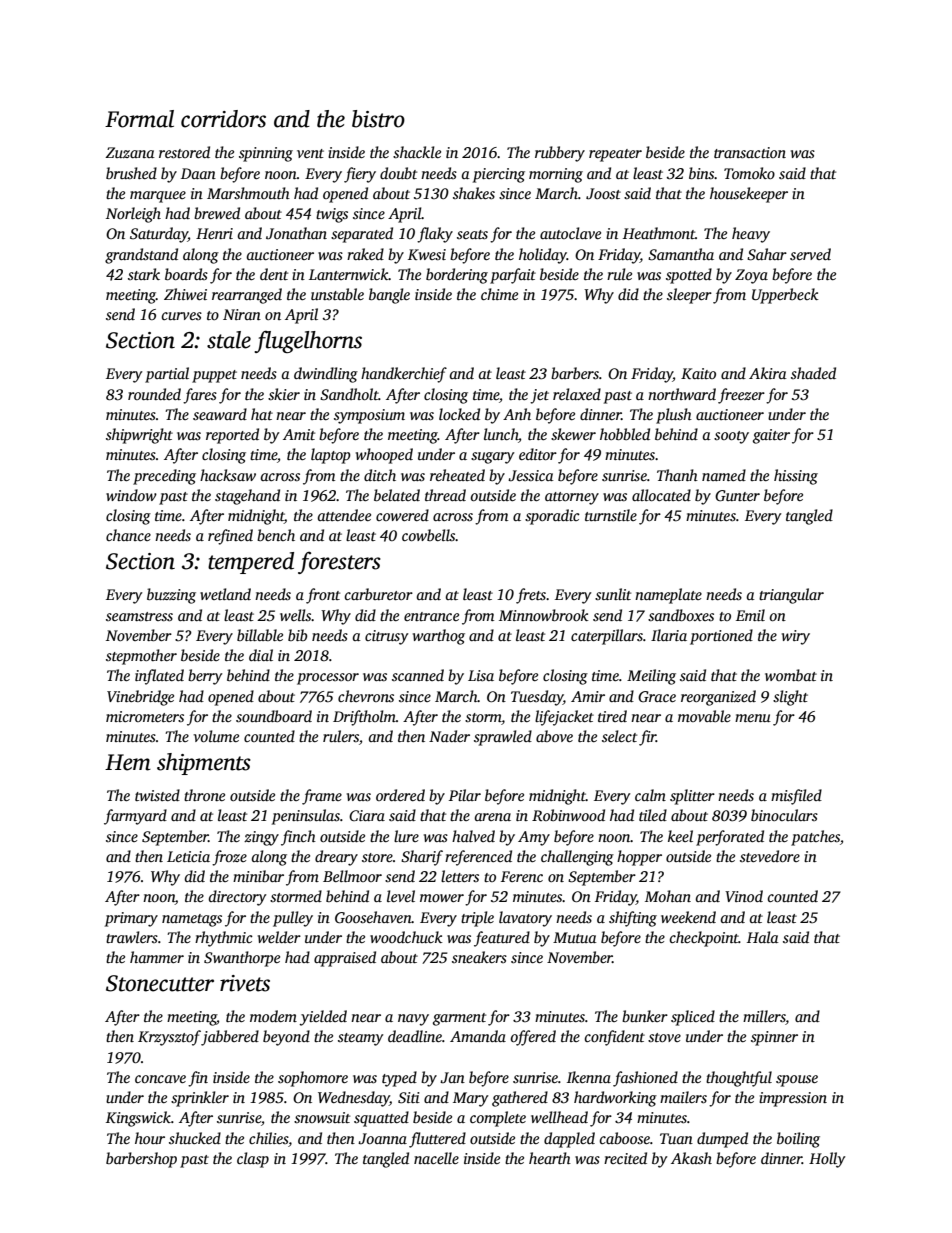 The width and height of the screenshot is (952, 1233). I want to click on allocated, so click(661, 495).
